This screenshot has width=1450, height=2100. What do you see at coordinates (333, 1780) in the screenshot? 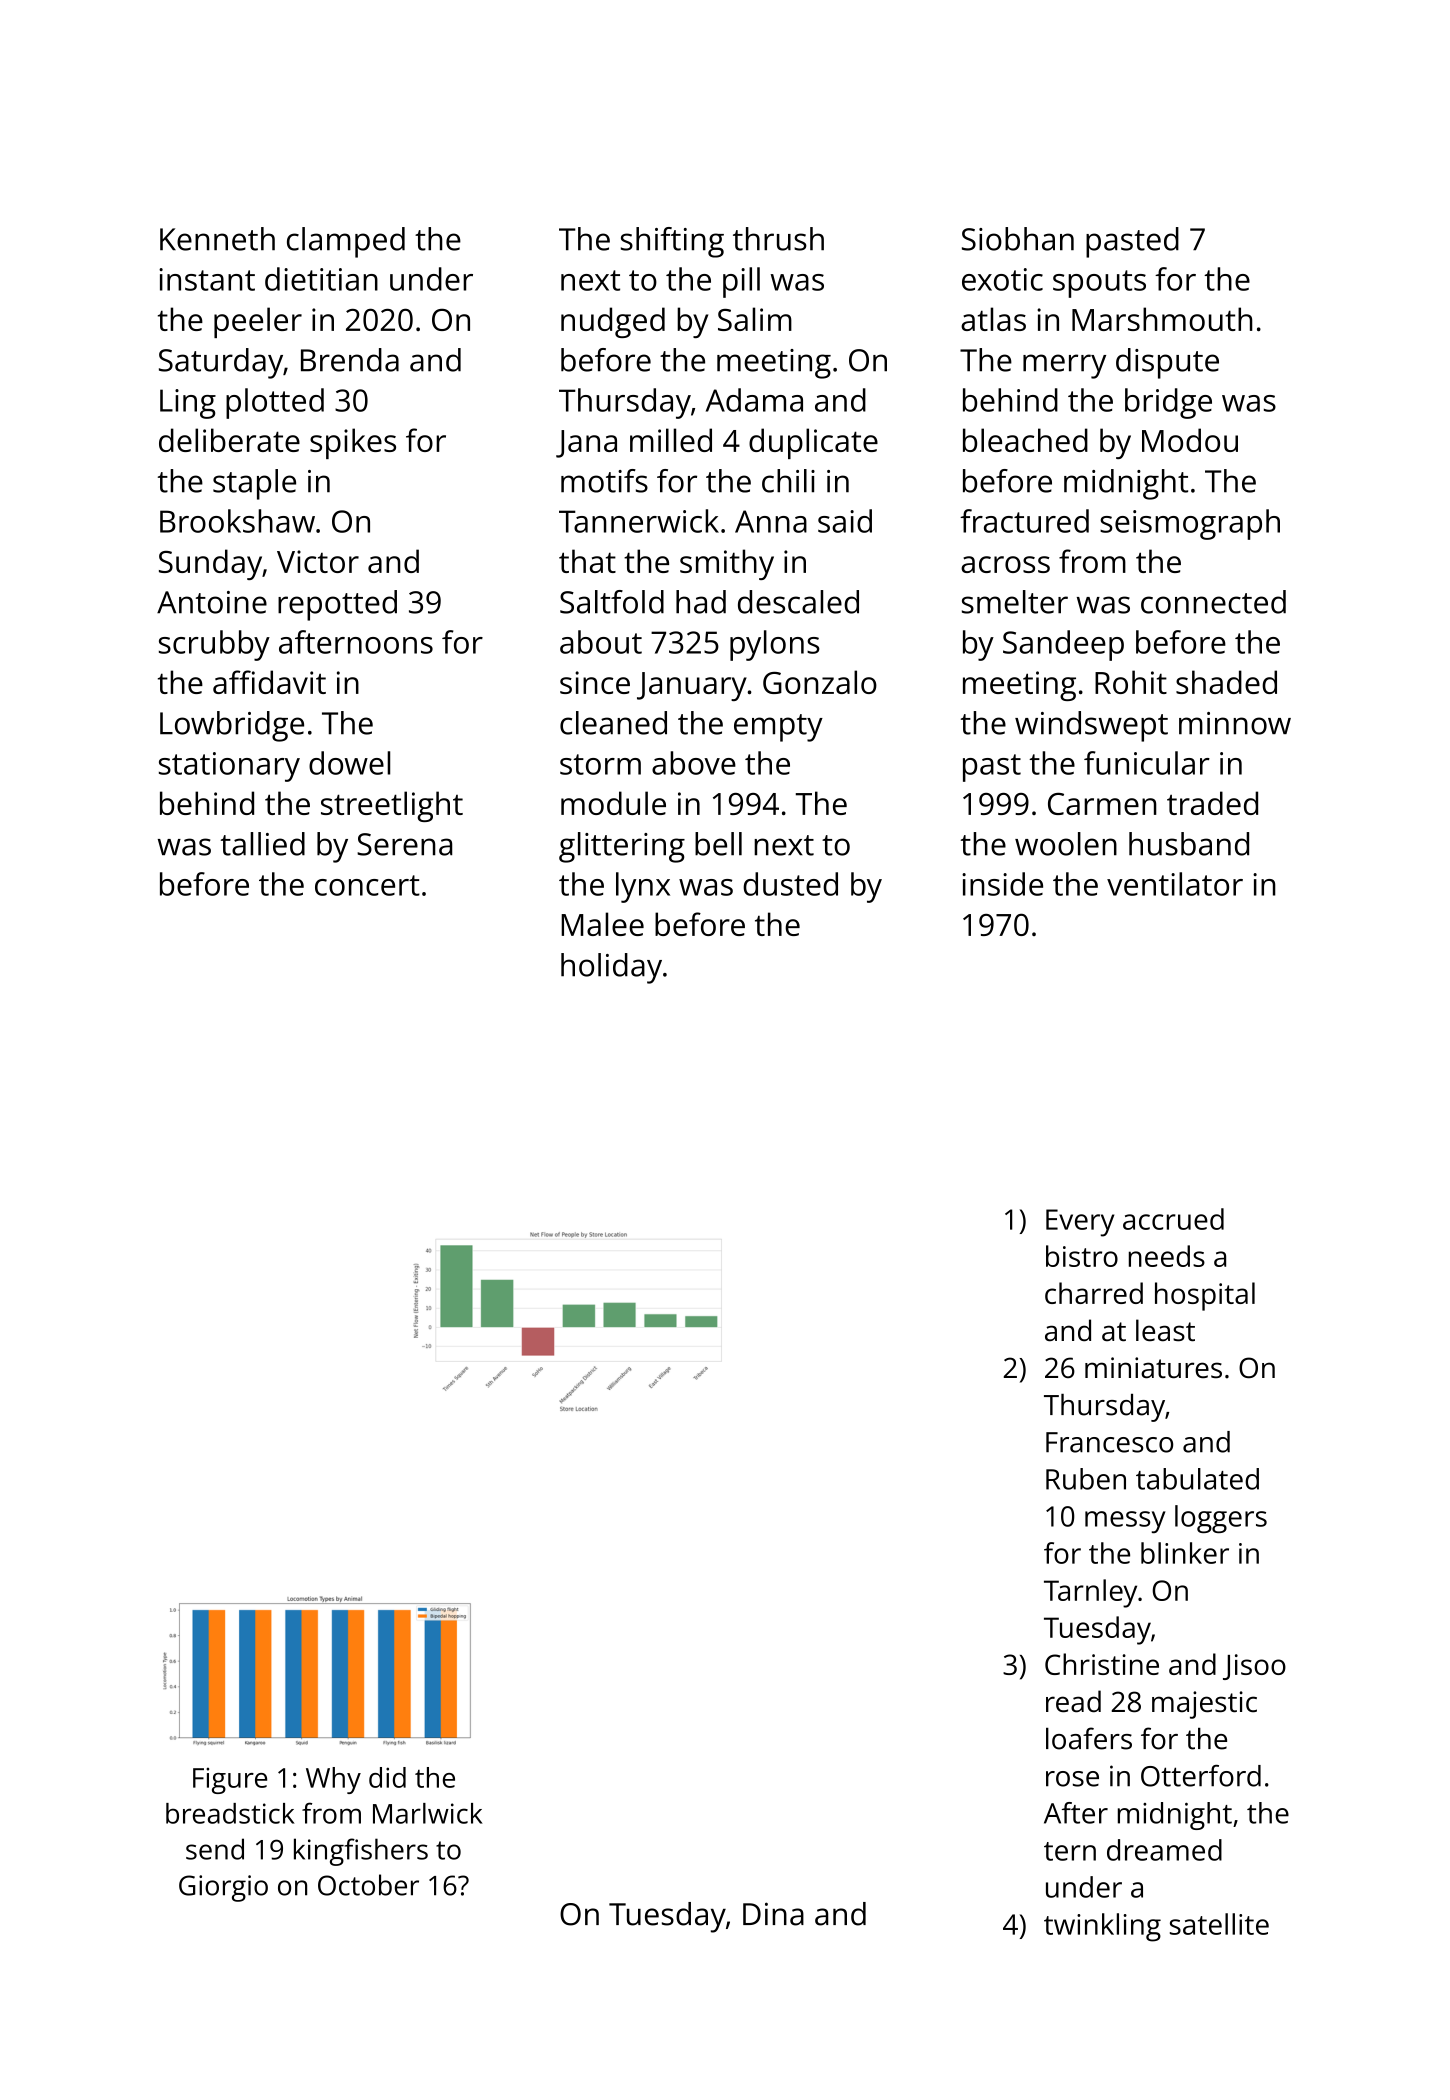
I see `Why` at bounding box center [333, 1780].
